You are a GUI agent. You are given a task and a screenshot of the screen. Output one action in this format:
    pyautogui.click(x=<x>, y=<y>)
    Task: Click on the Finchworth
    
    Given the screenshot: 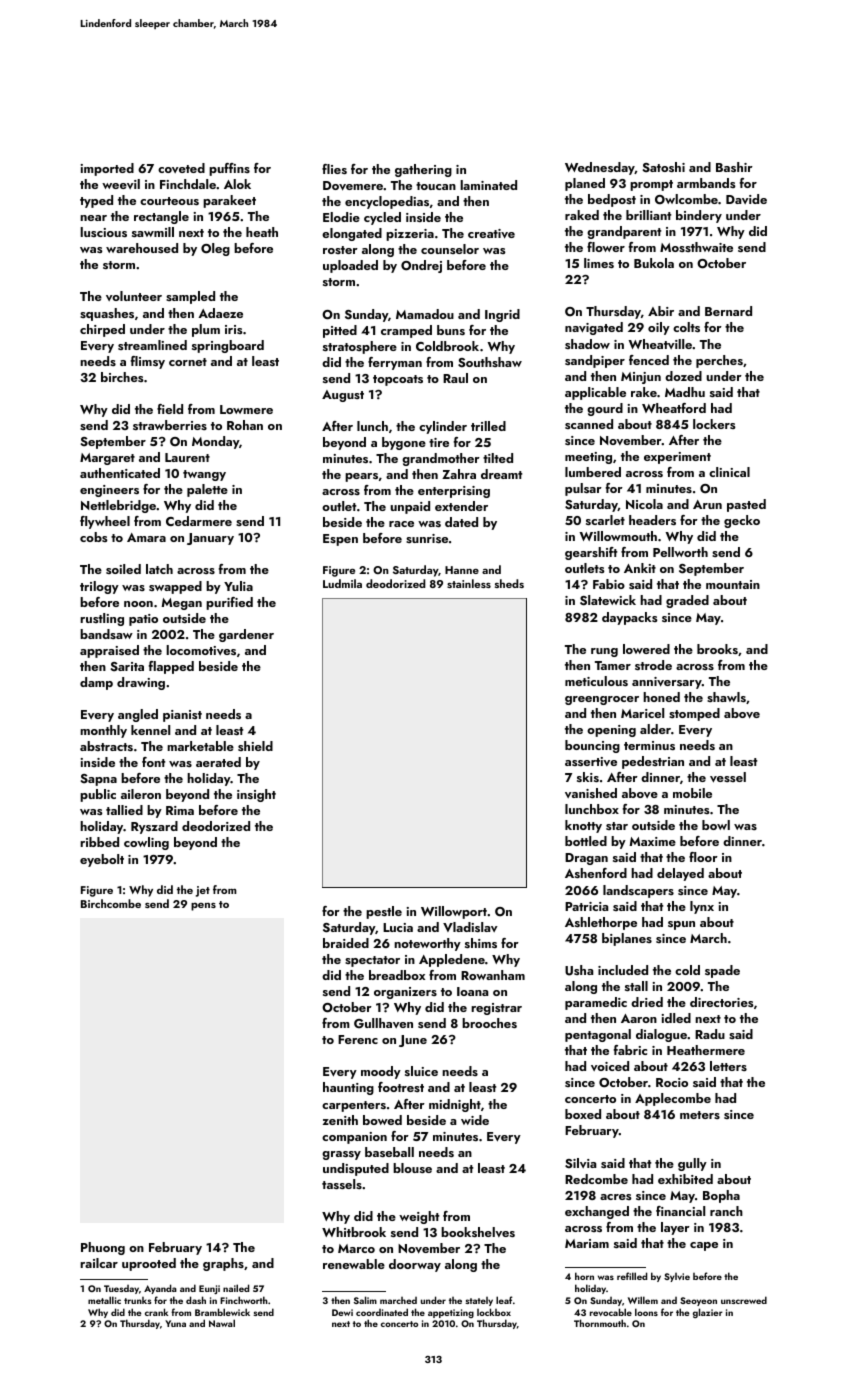 What is the action you would take?
    pyautogui.click(x=244, y=1300)
